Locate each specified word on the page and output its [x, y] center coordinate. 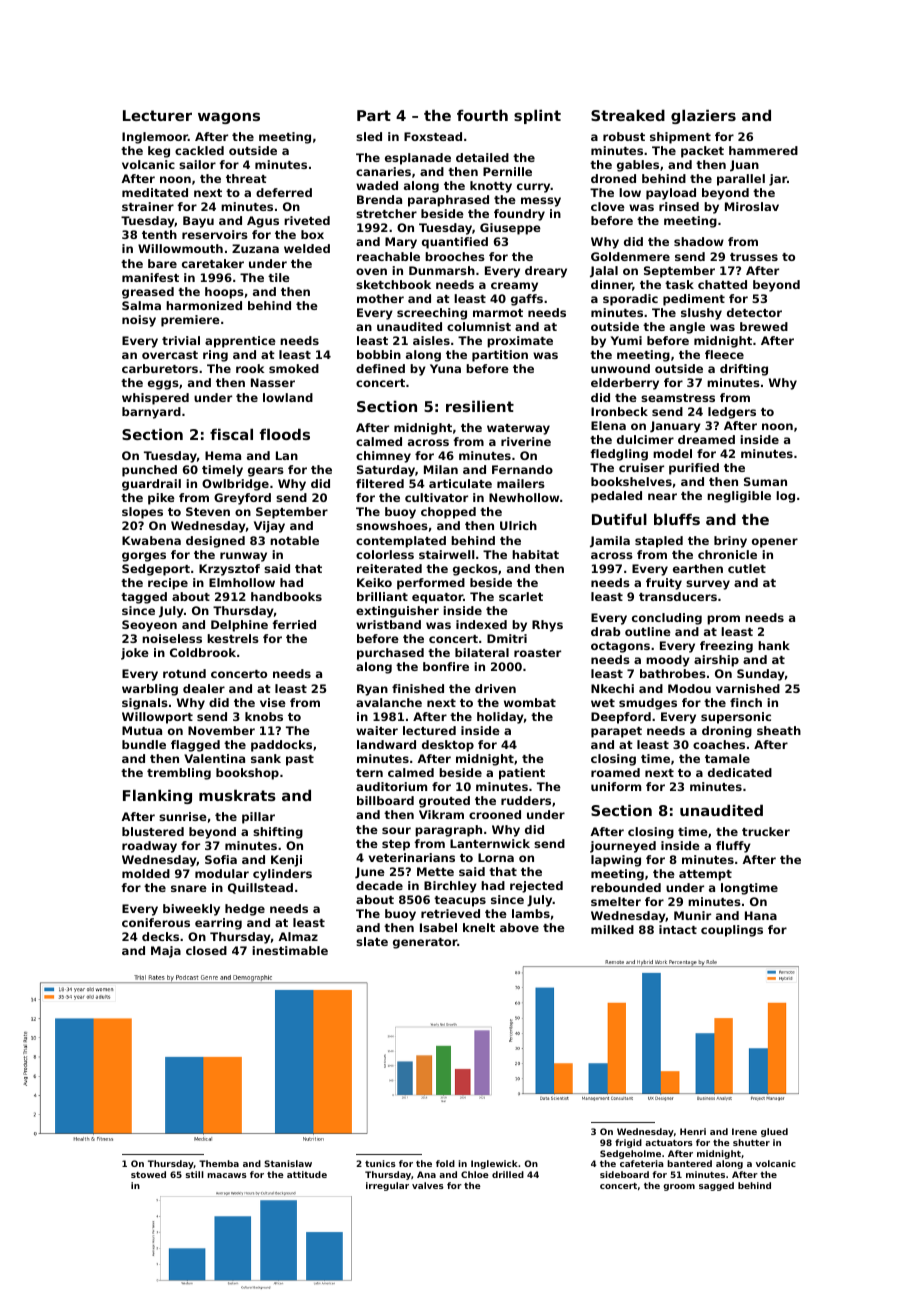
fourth [482, 115]
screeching [432, 314]
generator [425, 943]
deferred [284, 192]
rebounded [626, 887]
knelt [479, 927]
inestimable [290, 950]
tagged [144, 598]
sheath [779, 730]
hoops [224, 293]
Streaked [628, 115]
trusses [754, 257]
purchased [390, 654]
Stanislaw [288, 1163]
